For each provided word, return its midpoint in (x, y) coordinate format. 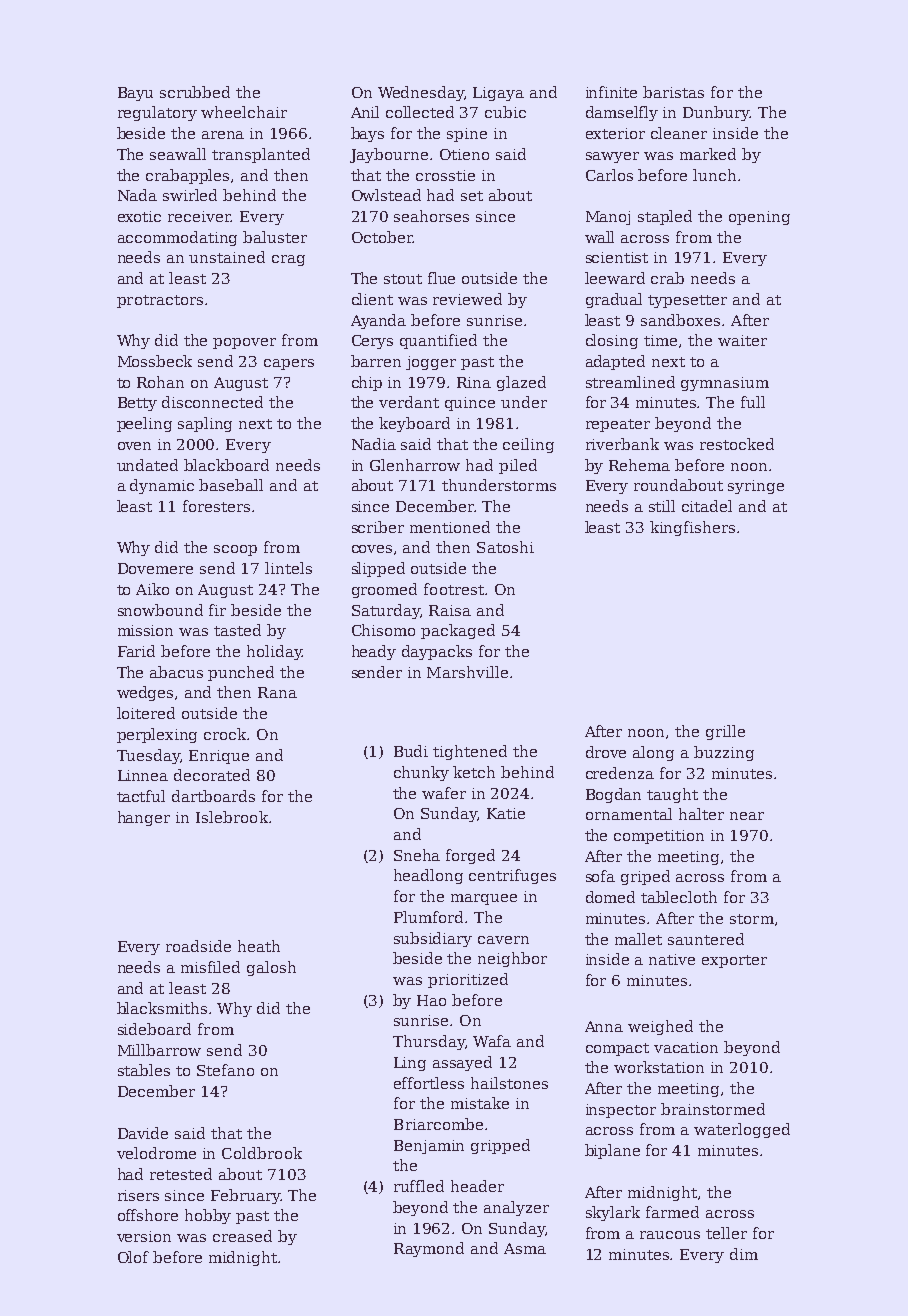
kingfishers (692, 528)
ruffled (419, 1186)
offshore (148, 1215)
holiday (274, 652)
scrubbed (195, 92)
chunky (421, 773)
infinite (611, 92)
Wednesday (421, 93)
